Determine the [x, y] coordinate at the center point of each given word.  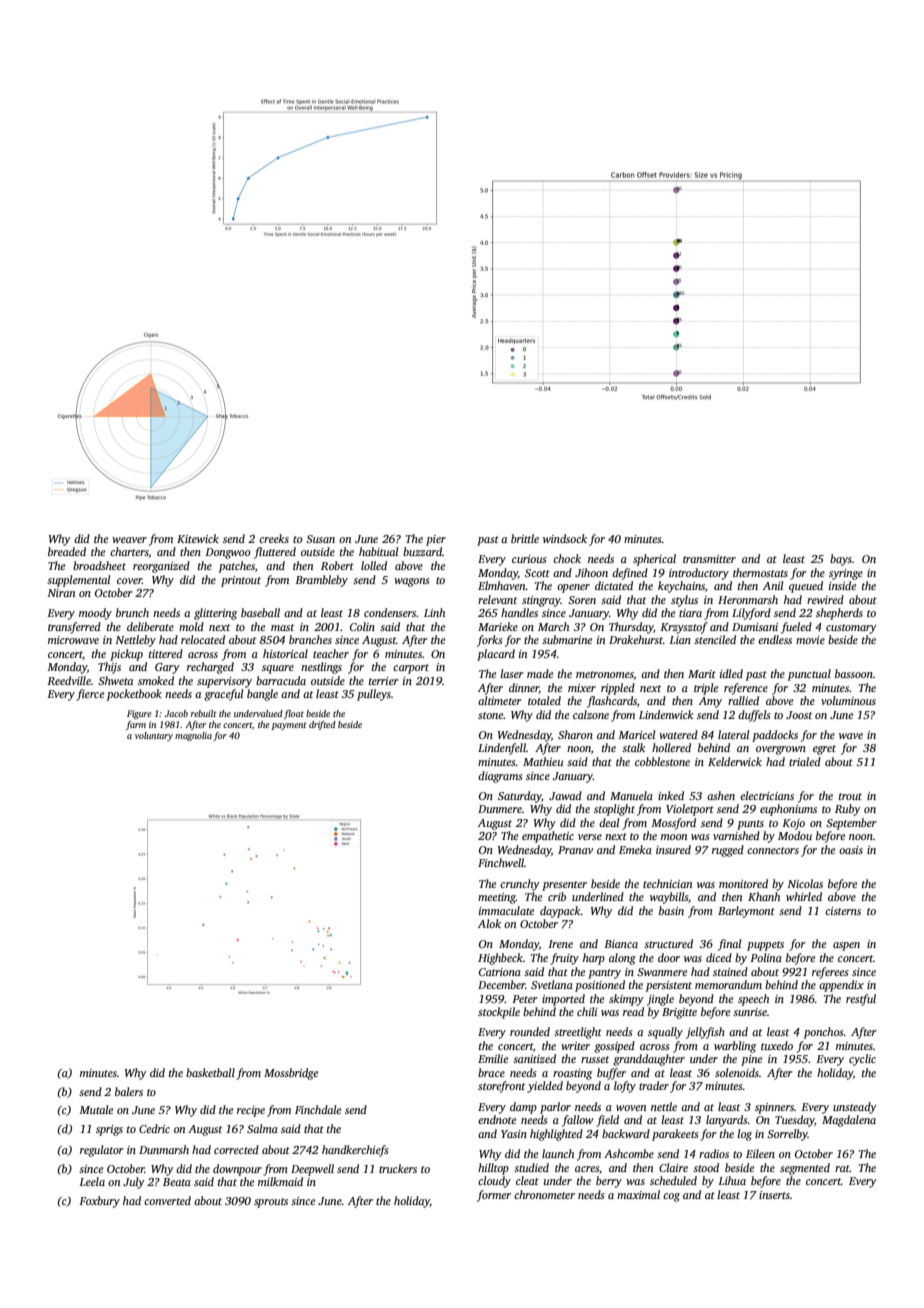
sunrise [750, 1012]
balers [129, 1091]
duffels [754, 716]
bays [841, 560]
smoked [156, 680]
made [540, 673]
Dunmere [500, 809]
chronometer [544, 1194]
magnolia [193, 736]
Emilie [493, 1058]
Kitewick [198, 538]
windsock [565, 538]
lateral [733, 734]
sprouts [271, 1203]
